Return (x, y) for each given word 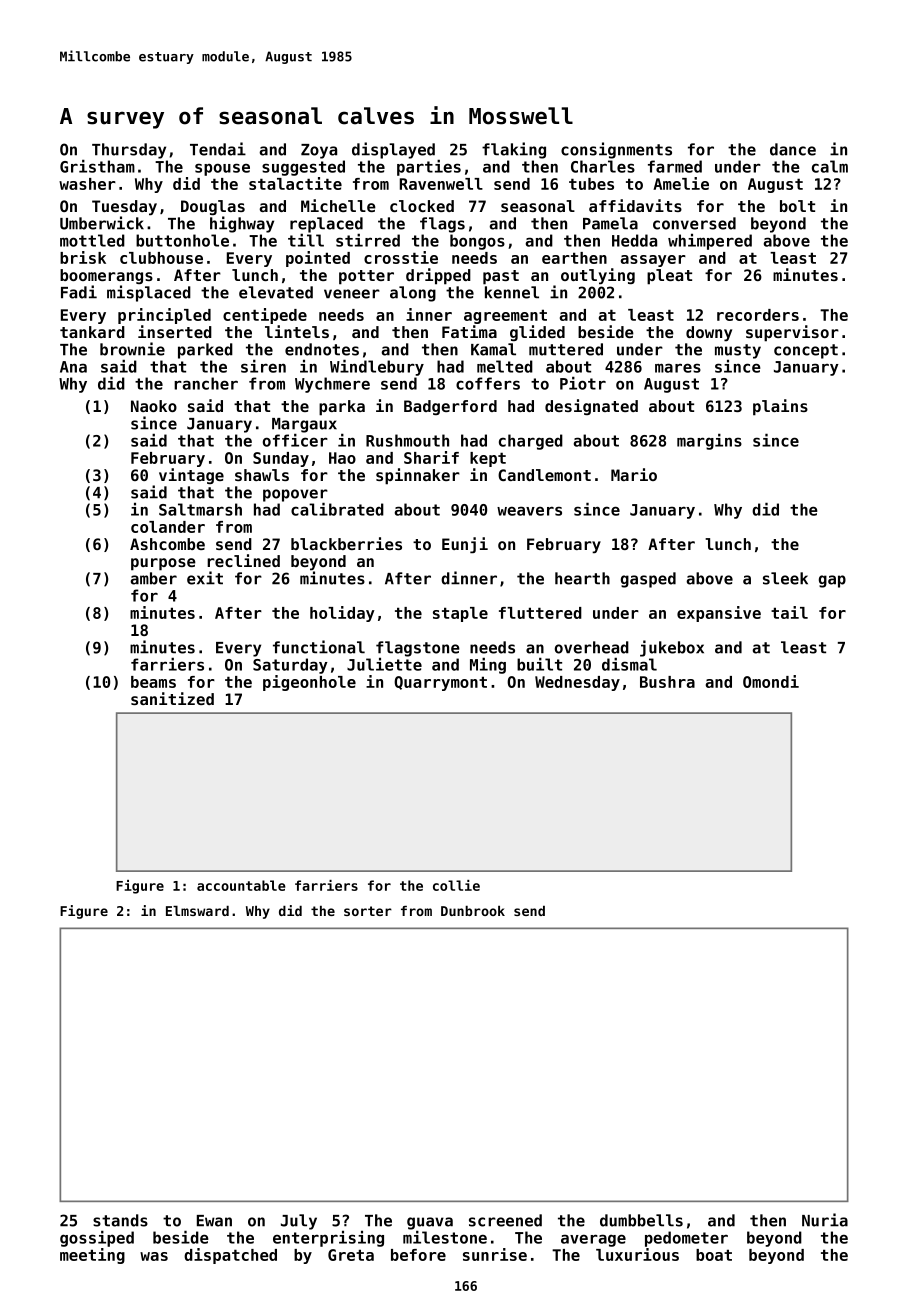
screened (505, 1220)
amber (153, 578)
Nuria (825, 1220)
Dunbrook (473, 911)
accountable (241, 885)
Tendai (218, 149)
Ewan (214, 1221)
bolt (797, 206)
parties (429, 168)
